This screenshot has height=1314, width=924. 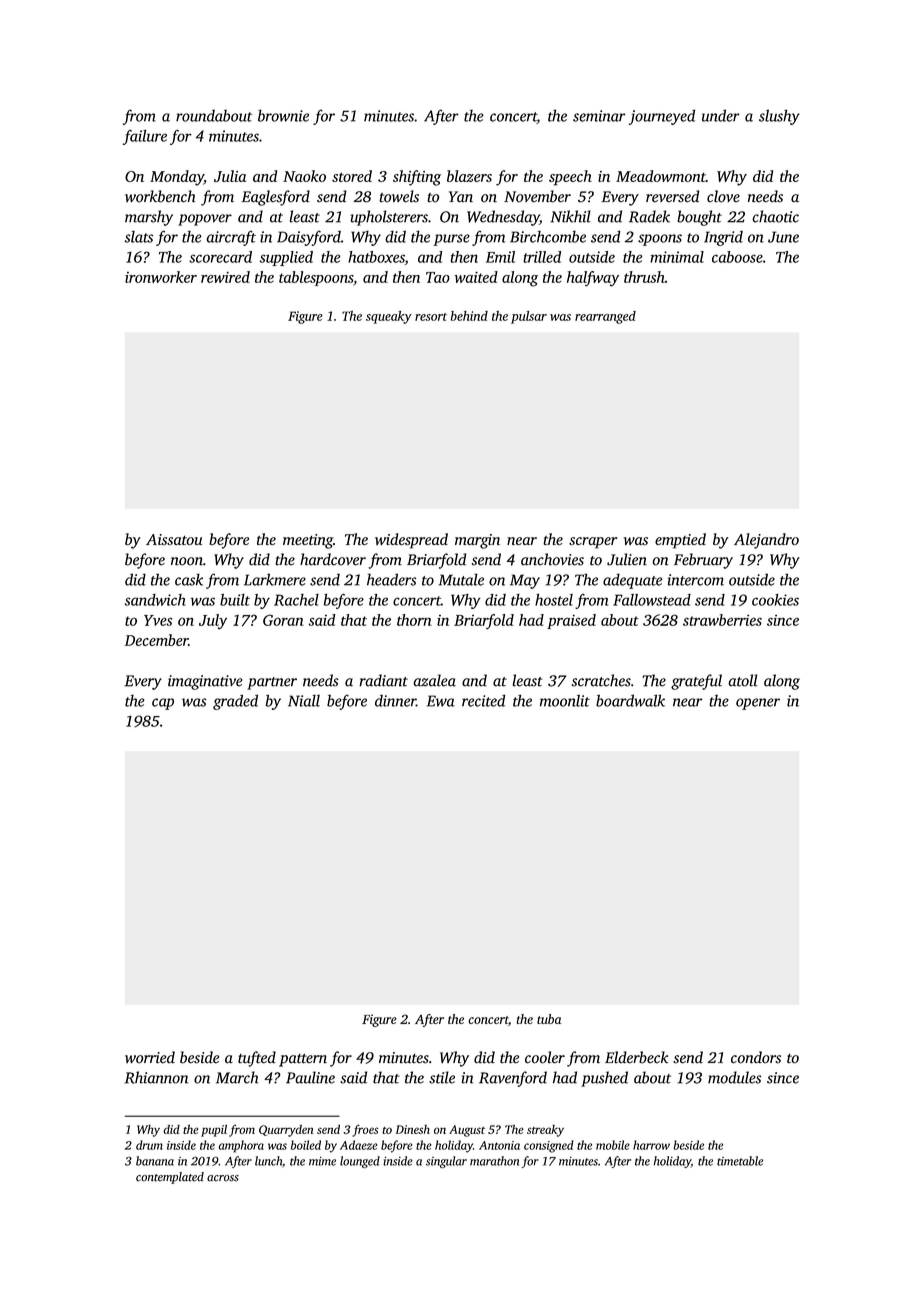 I want to click on across, so click(x=223, y=1178).
